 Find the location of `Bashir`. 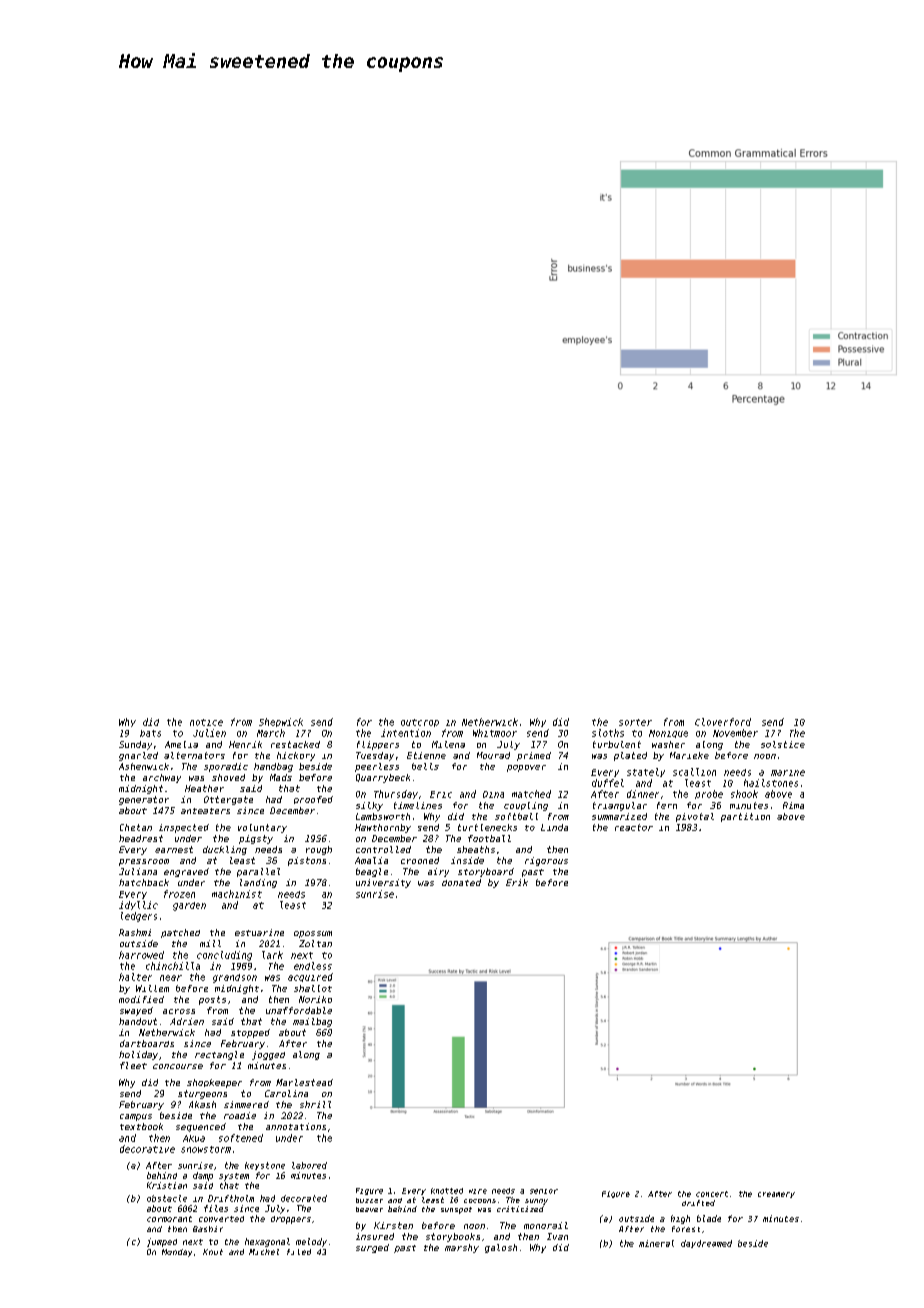

Bashir is located at coordinates (208, 1229).
